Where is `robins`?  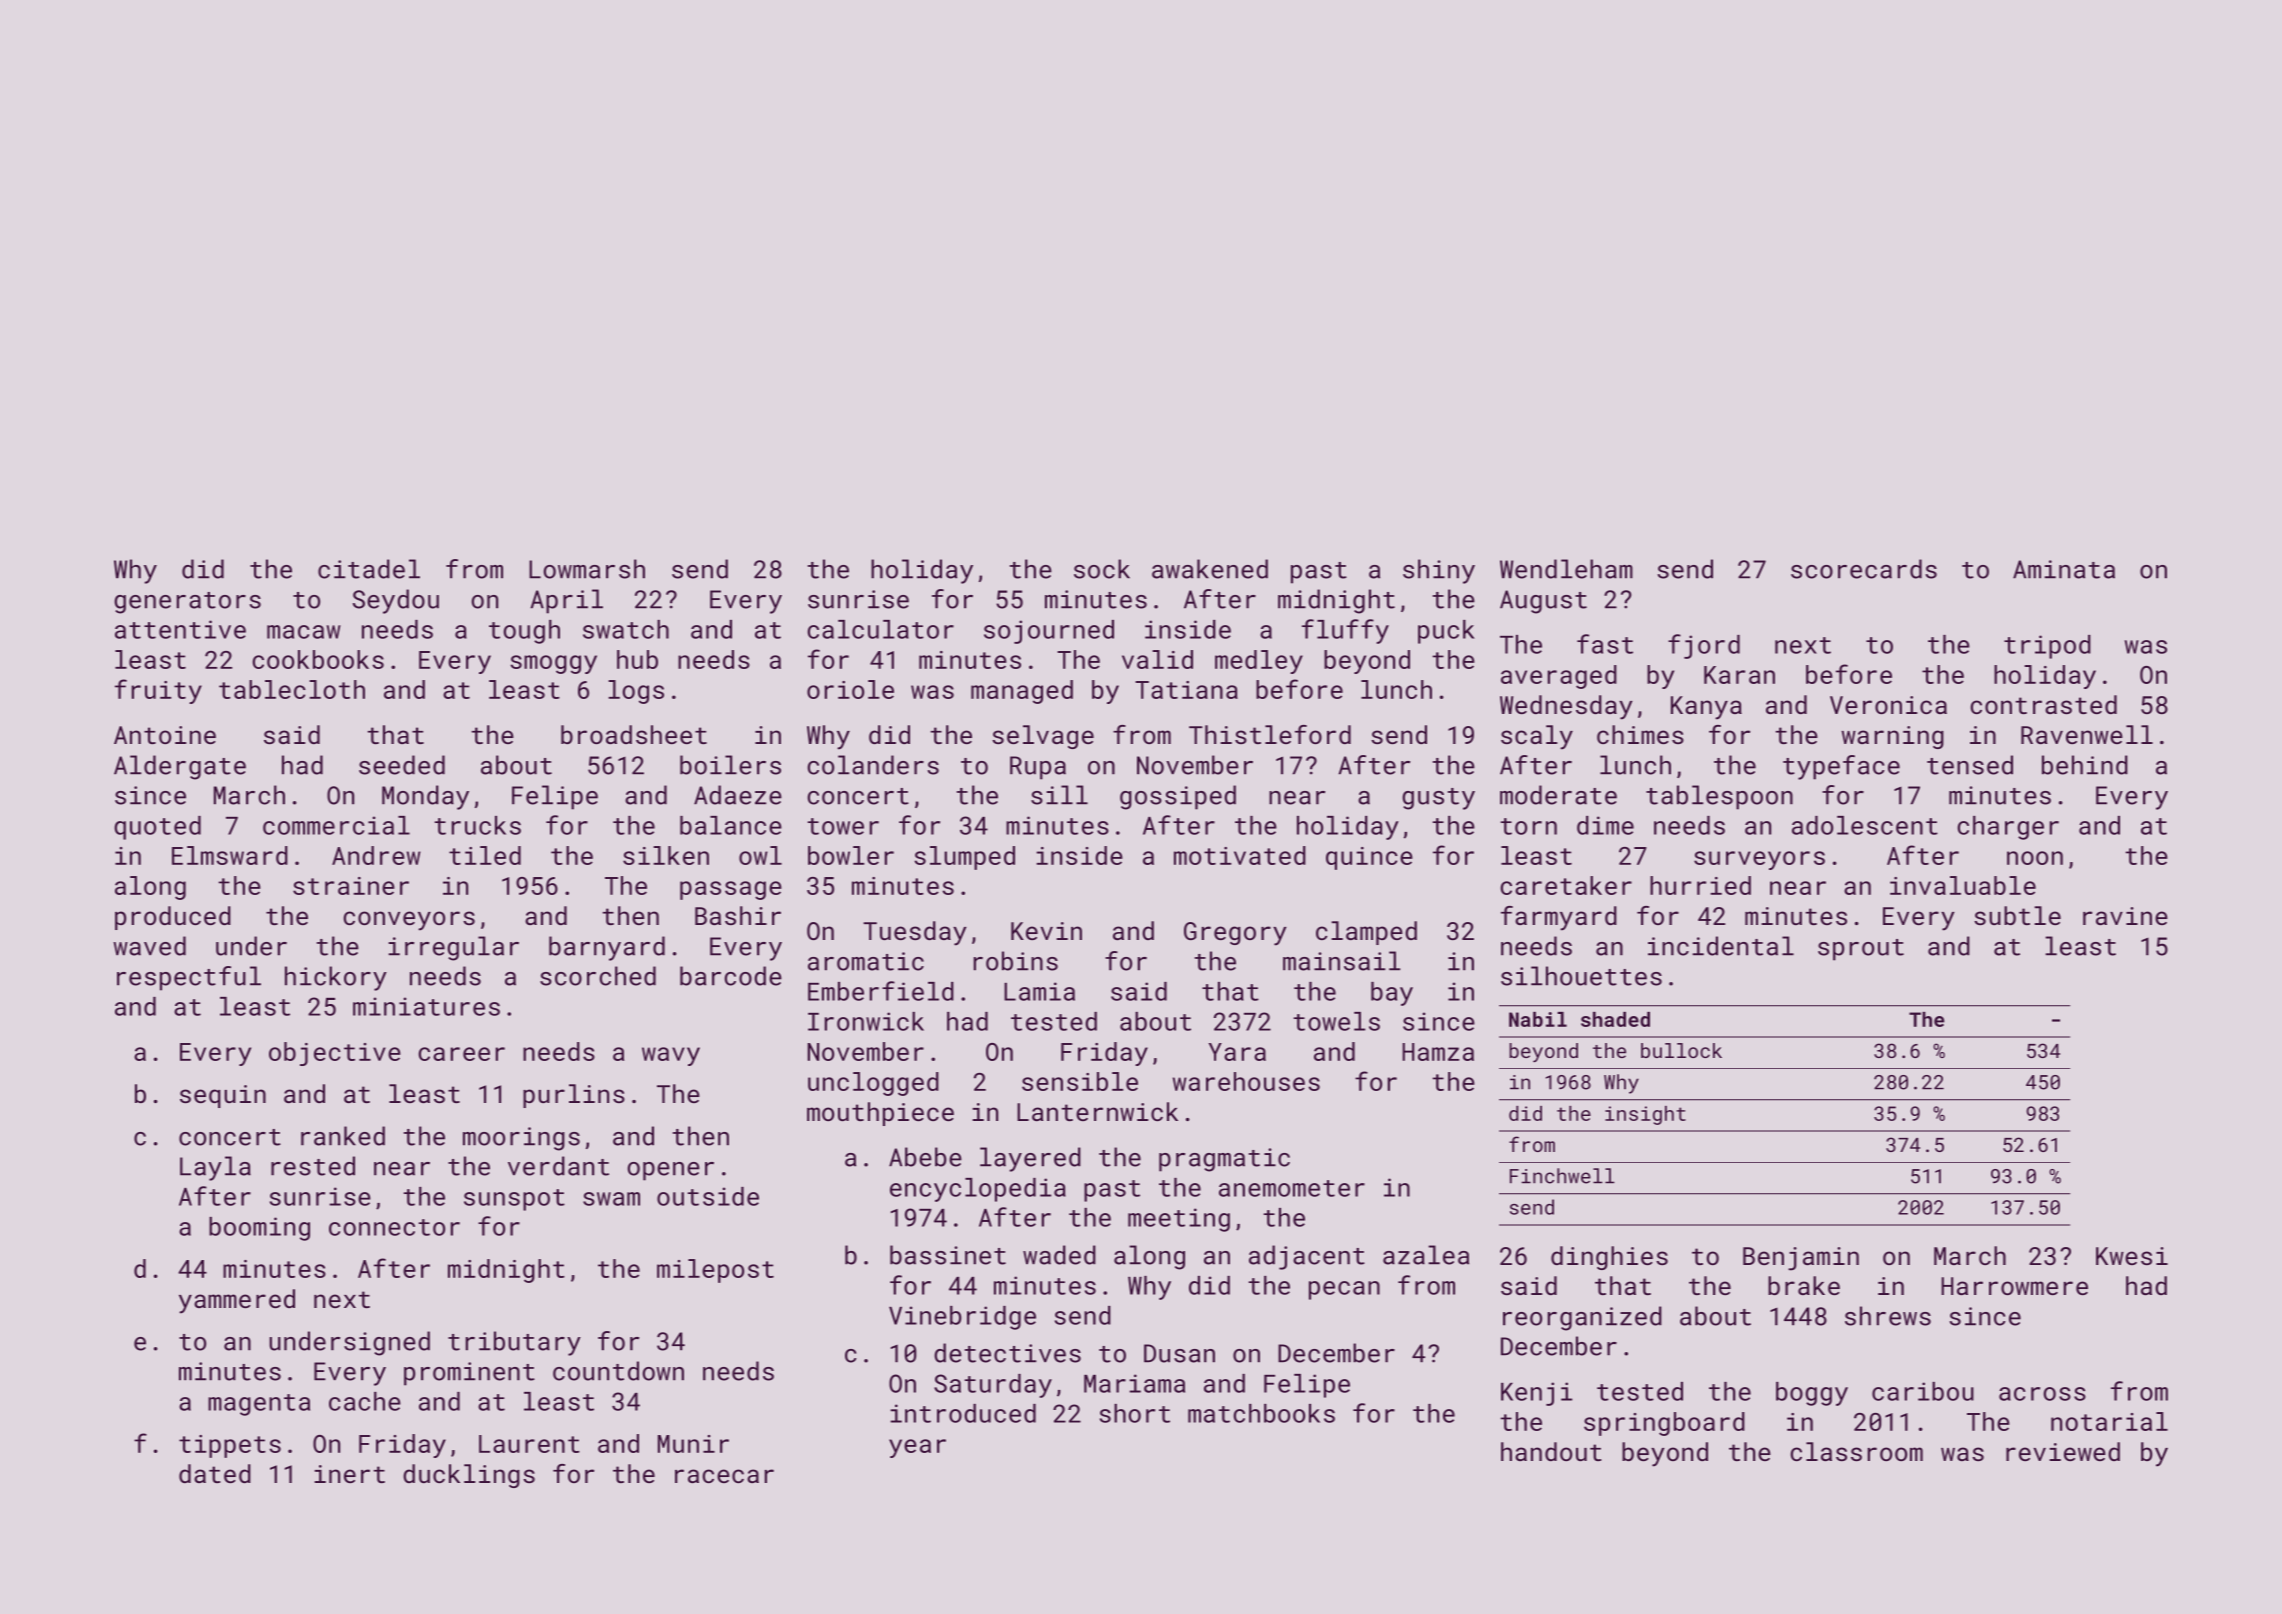
robins is located at coordinates (1016, 961).
